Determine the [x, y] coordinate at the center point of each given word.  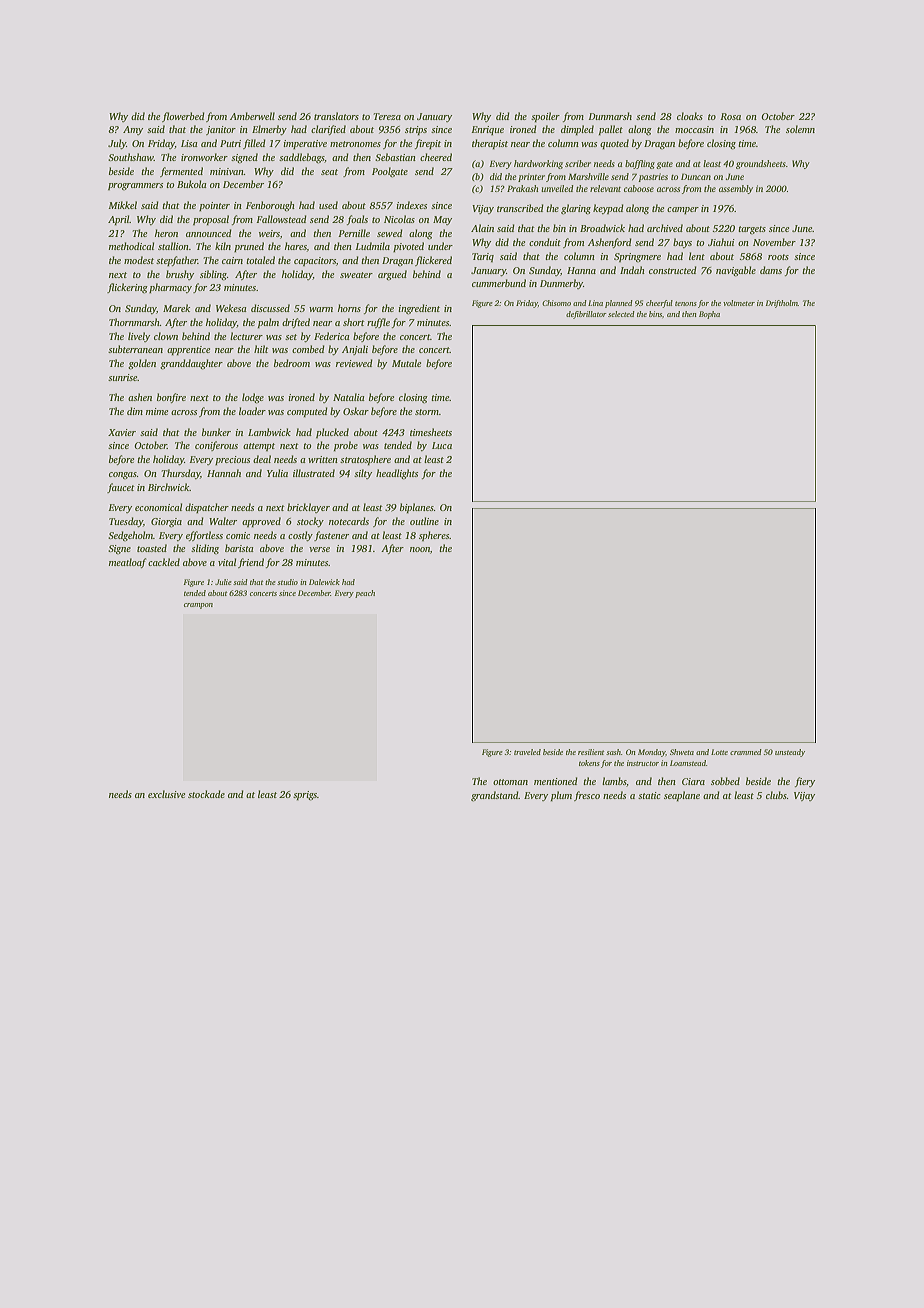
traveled [527, 752]
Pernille [354, 233]
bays [682, 243]
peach [365, 594]
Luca [442, 445]
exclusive [166, 794]
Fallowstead [281, 219]
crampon [198, 606]
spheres [434, 536]
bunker [216, 432]
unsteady [790, 753]
